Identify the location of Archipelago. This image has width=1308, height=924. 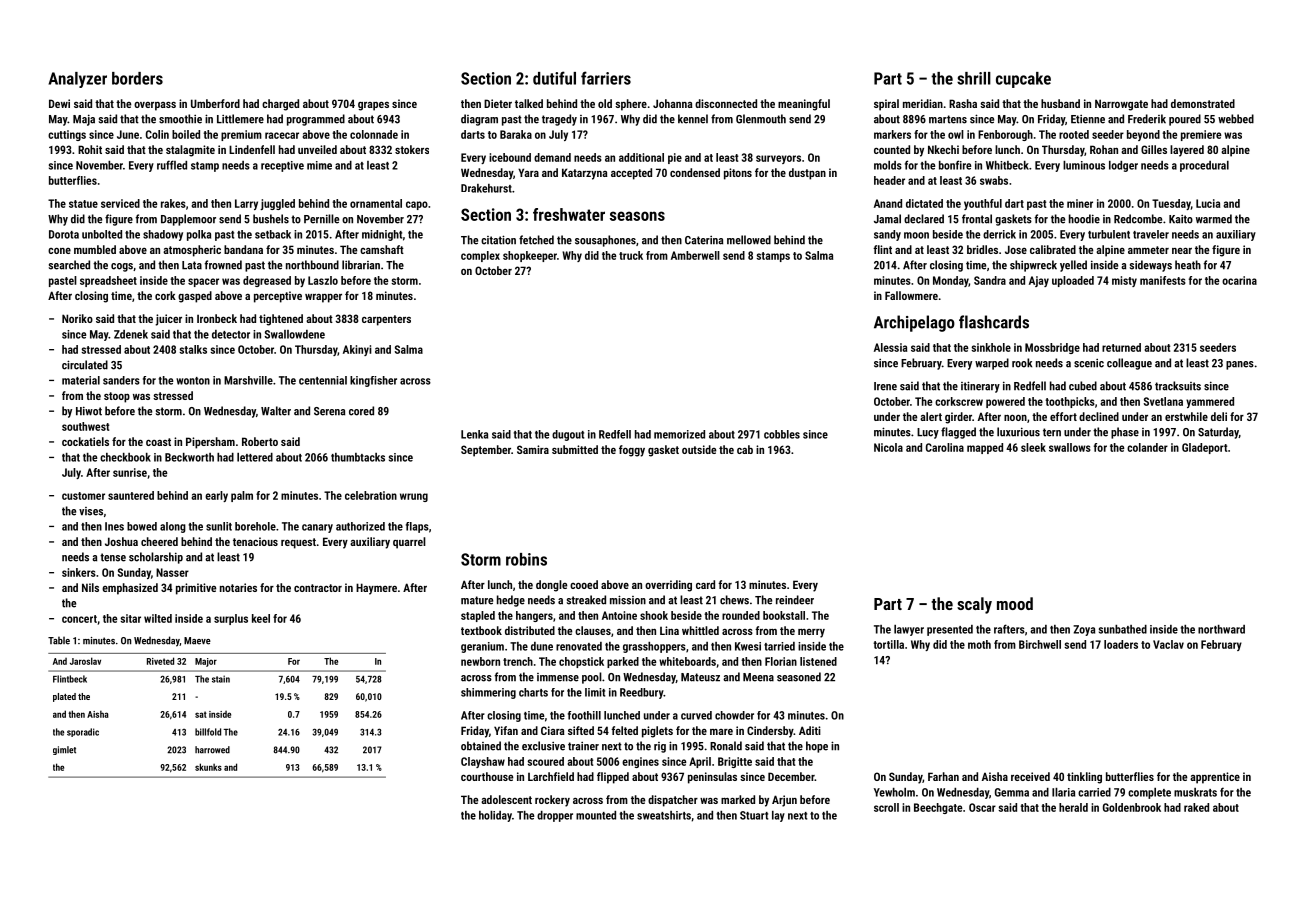
(914, 323).
